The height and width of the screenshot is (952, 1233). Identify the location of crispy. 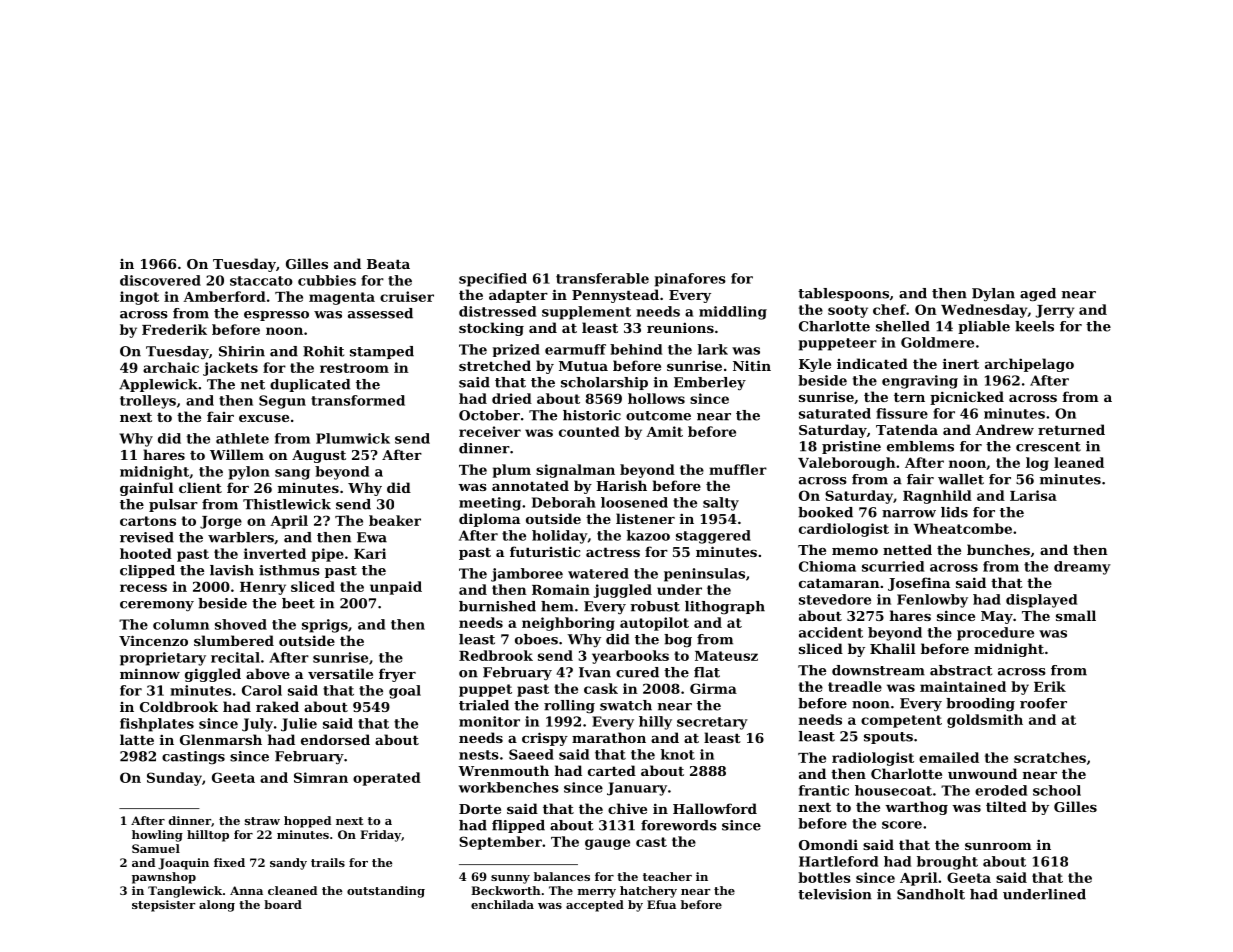
(545, 739).
